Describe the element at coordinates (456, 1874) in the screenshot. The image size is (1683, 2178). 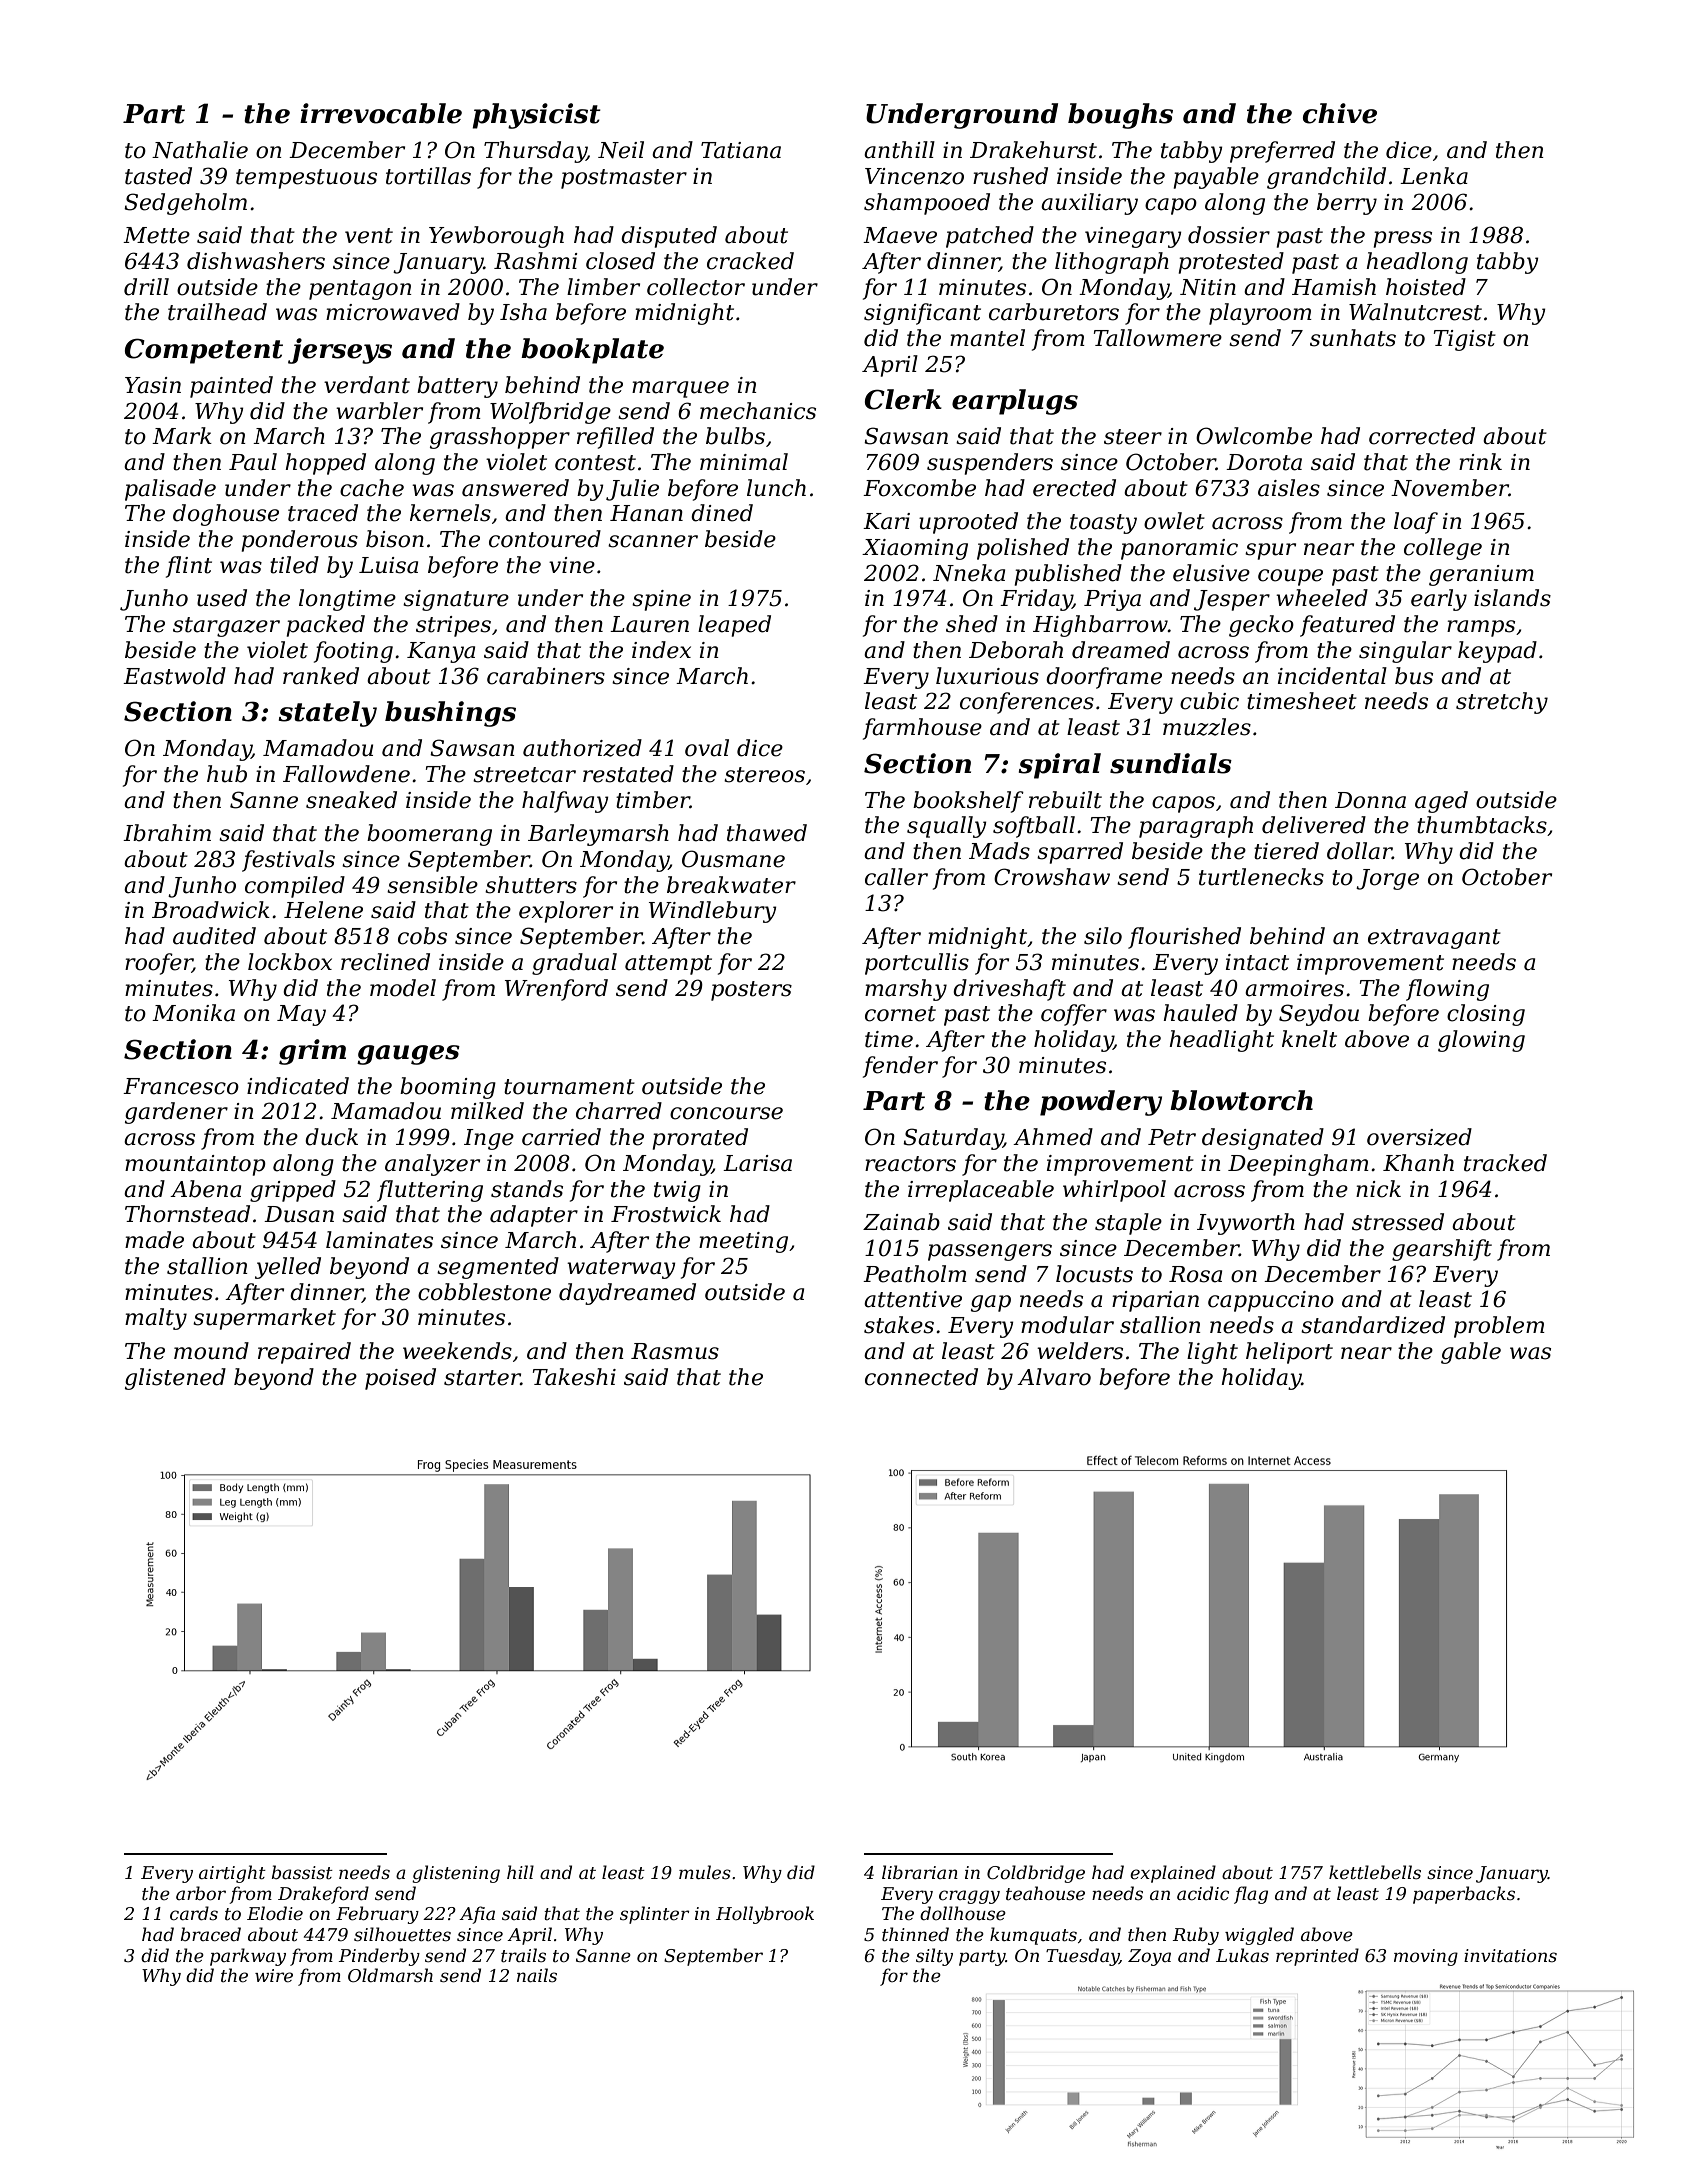
I see `glistening` at that location.
